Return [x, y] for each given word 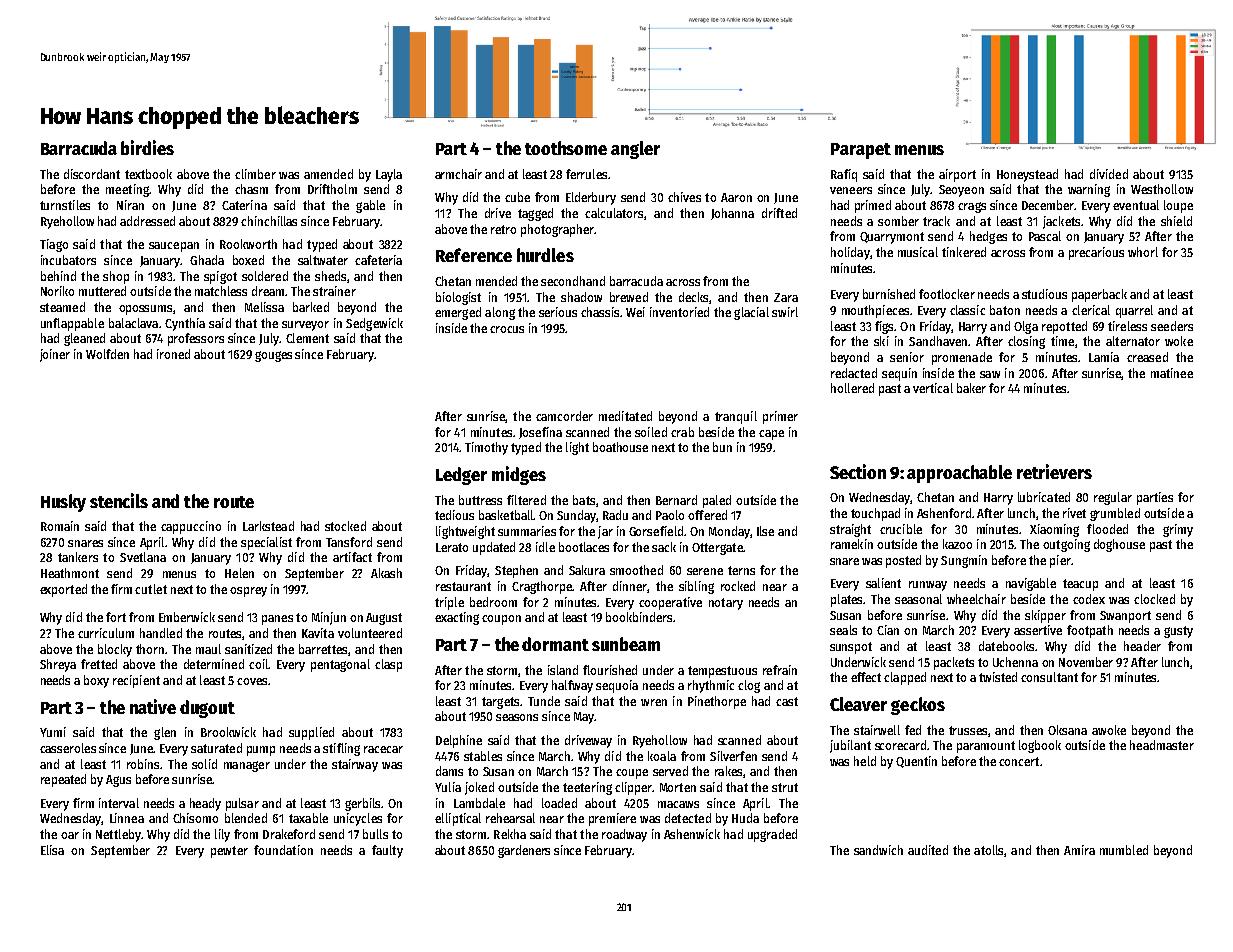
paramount [986, 747]
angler [635, 150]
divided [1109, 174]
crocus [507, 329]
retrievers [1054, 471]
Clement [307, 338]
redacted [854, 373]
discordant [92, 174]
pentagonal [340, 665]
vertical [933, 388]
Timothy [486, 448]
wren [654, 702]
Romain [60, 526]
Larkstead [268, 526]
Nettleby [118, 835]
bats [584, 500]
